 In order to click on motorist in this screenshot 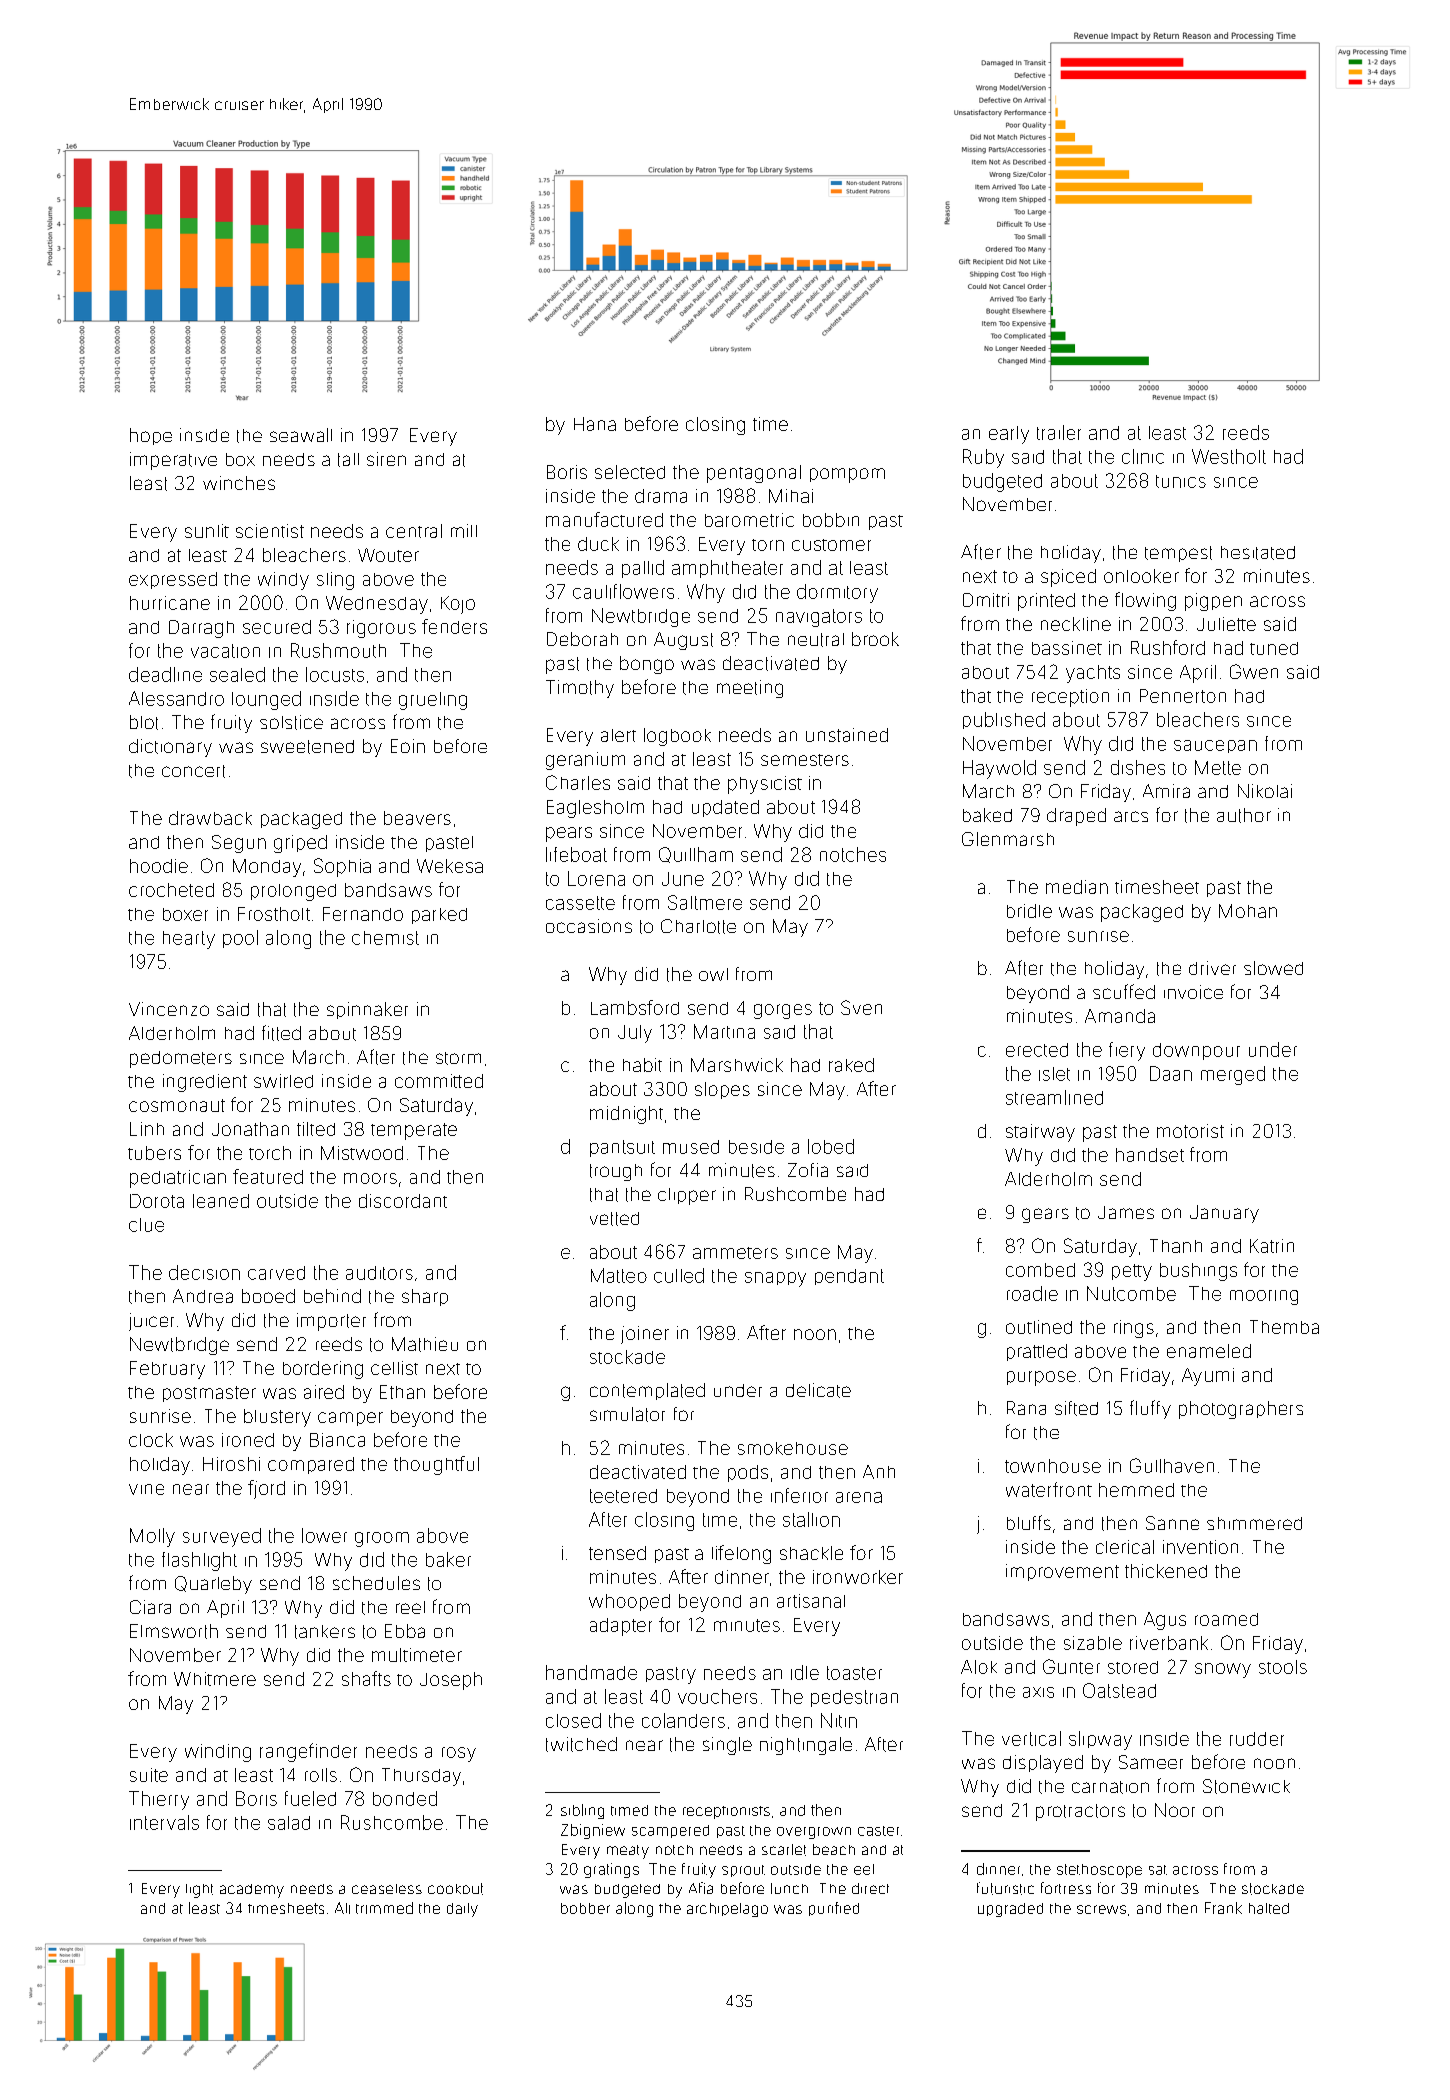, I will do `click(1190, 1131)`.
